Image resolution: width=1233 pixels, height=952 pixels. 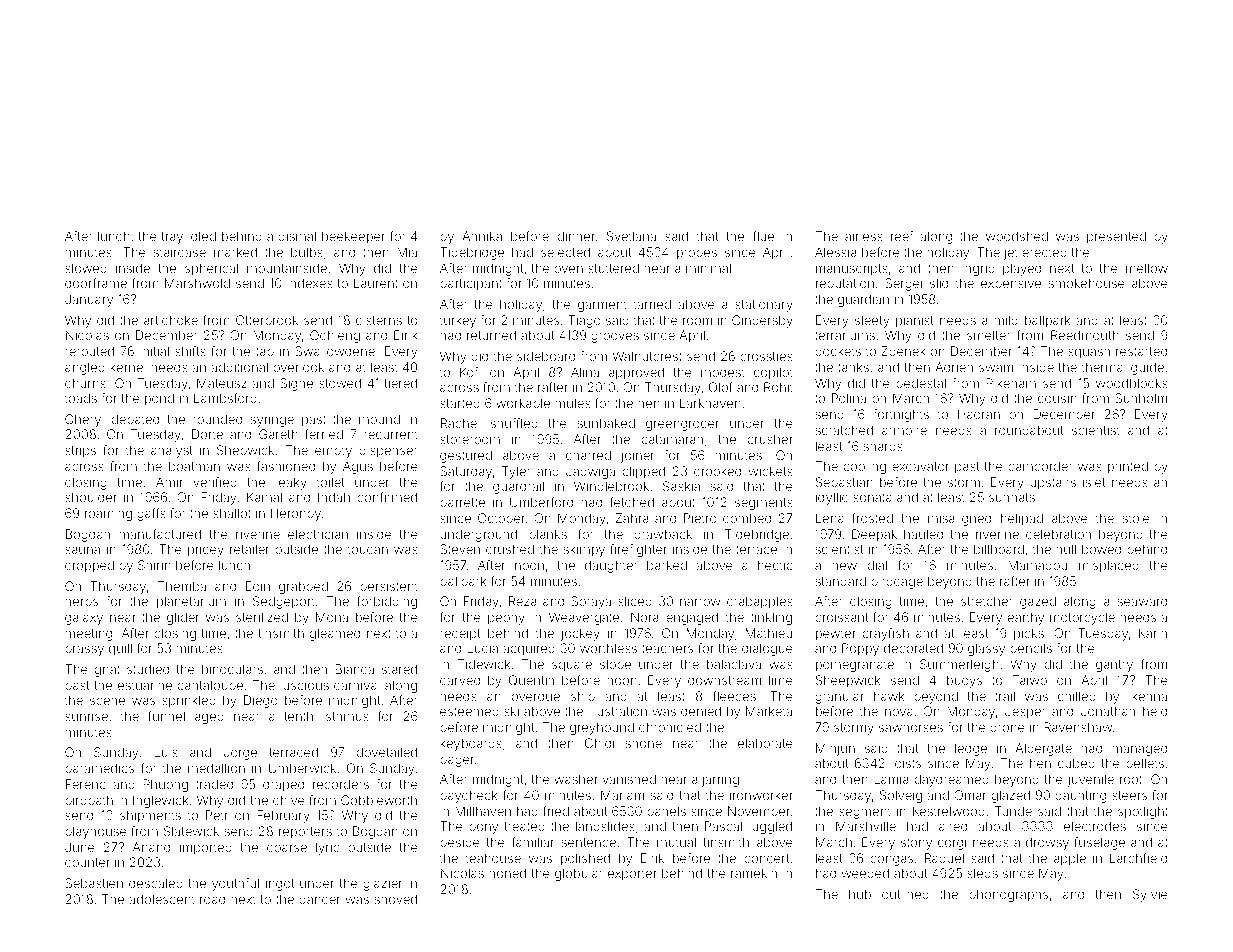 What do you see at coordinates (107, 701) in the image?
I see `scene` at bounding box center [107, 701].
